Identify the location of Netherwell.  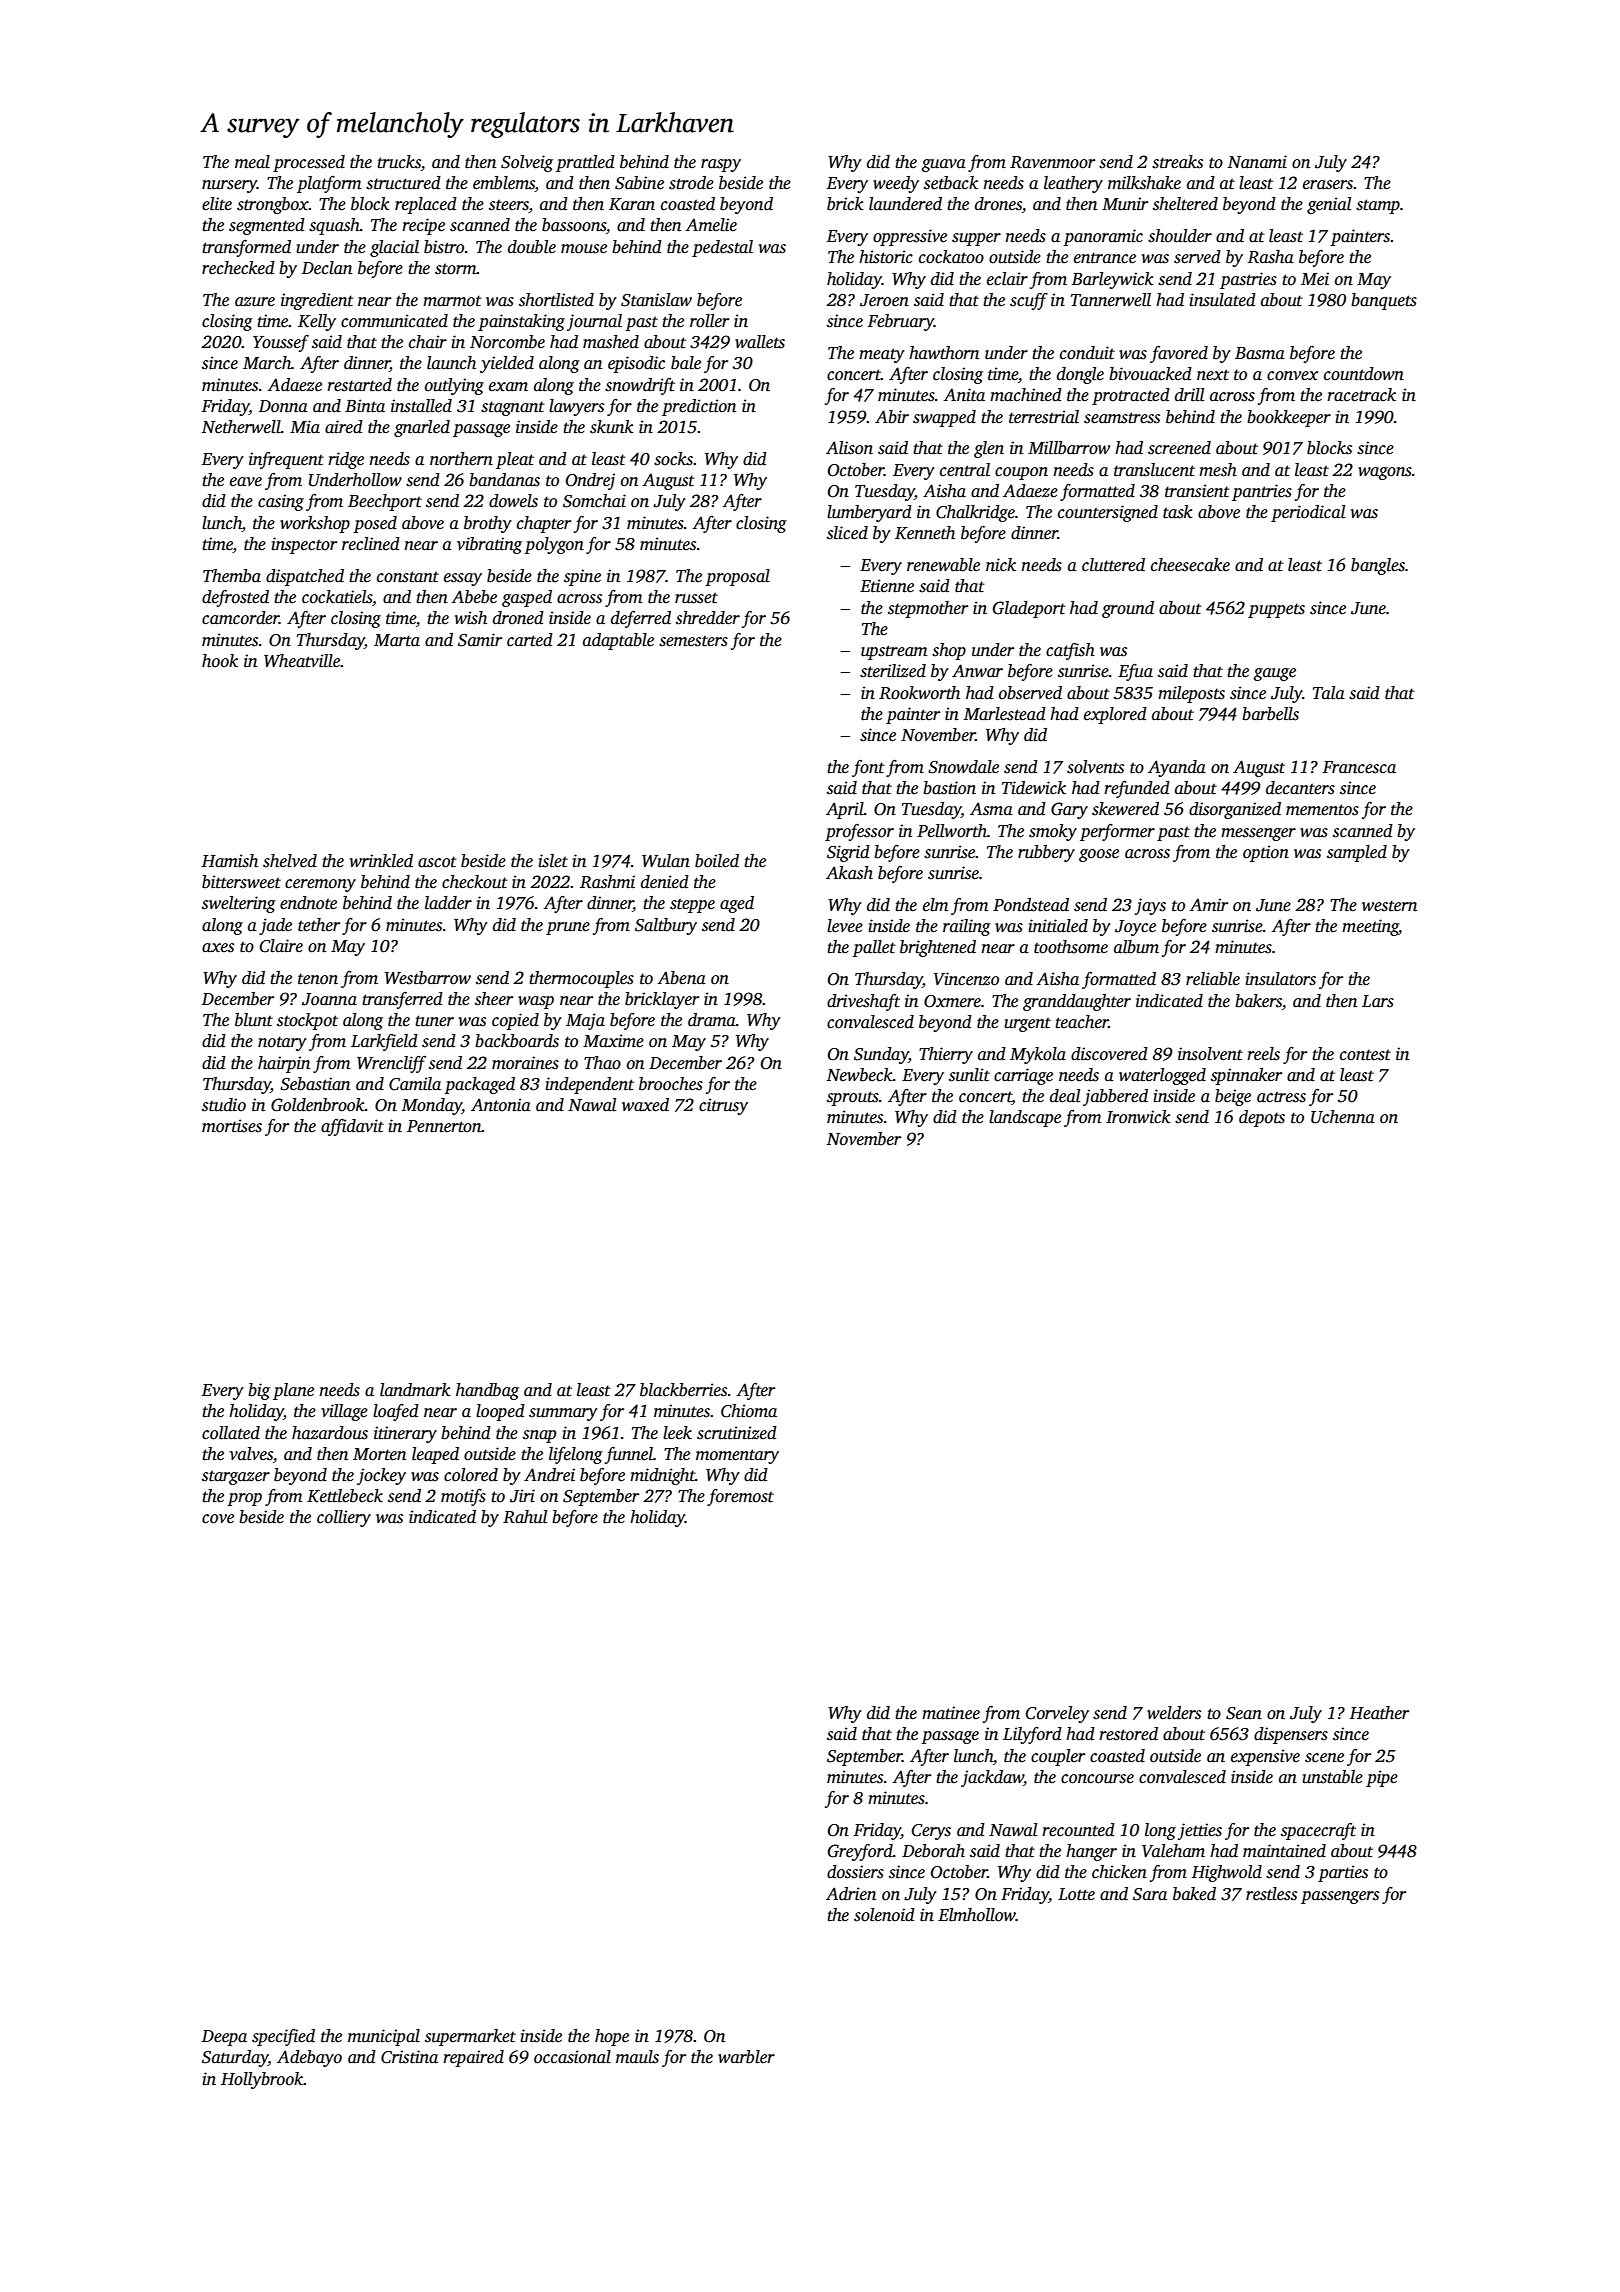
(241, 427).
